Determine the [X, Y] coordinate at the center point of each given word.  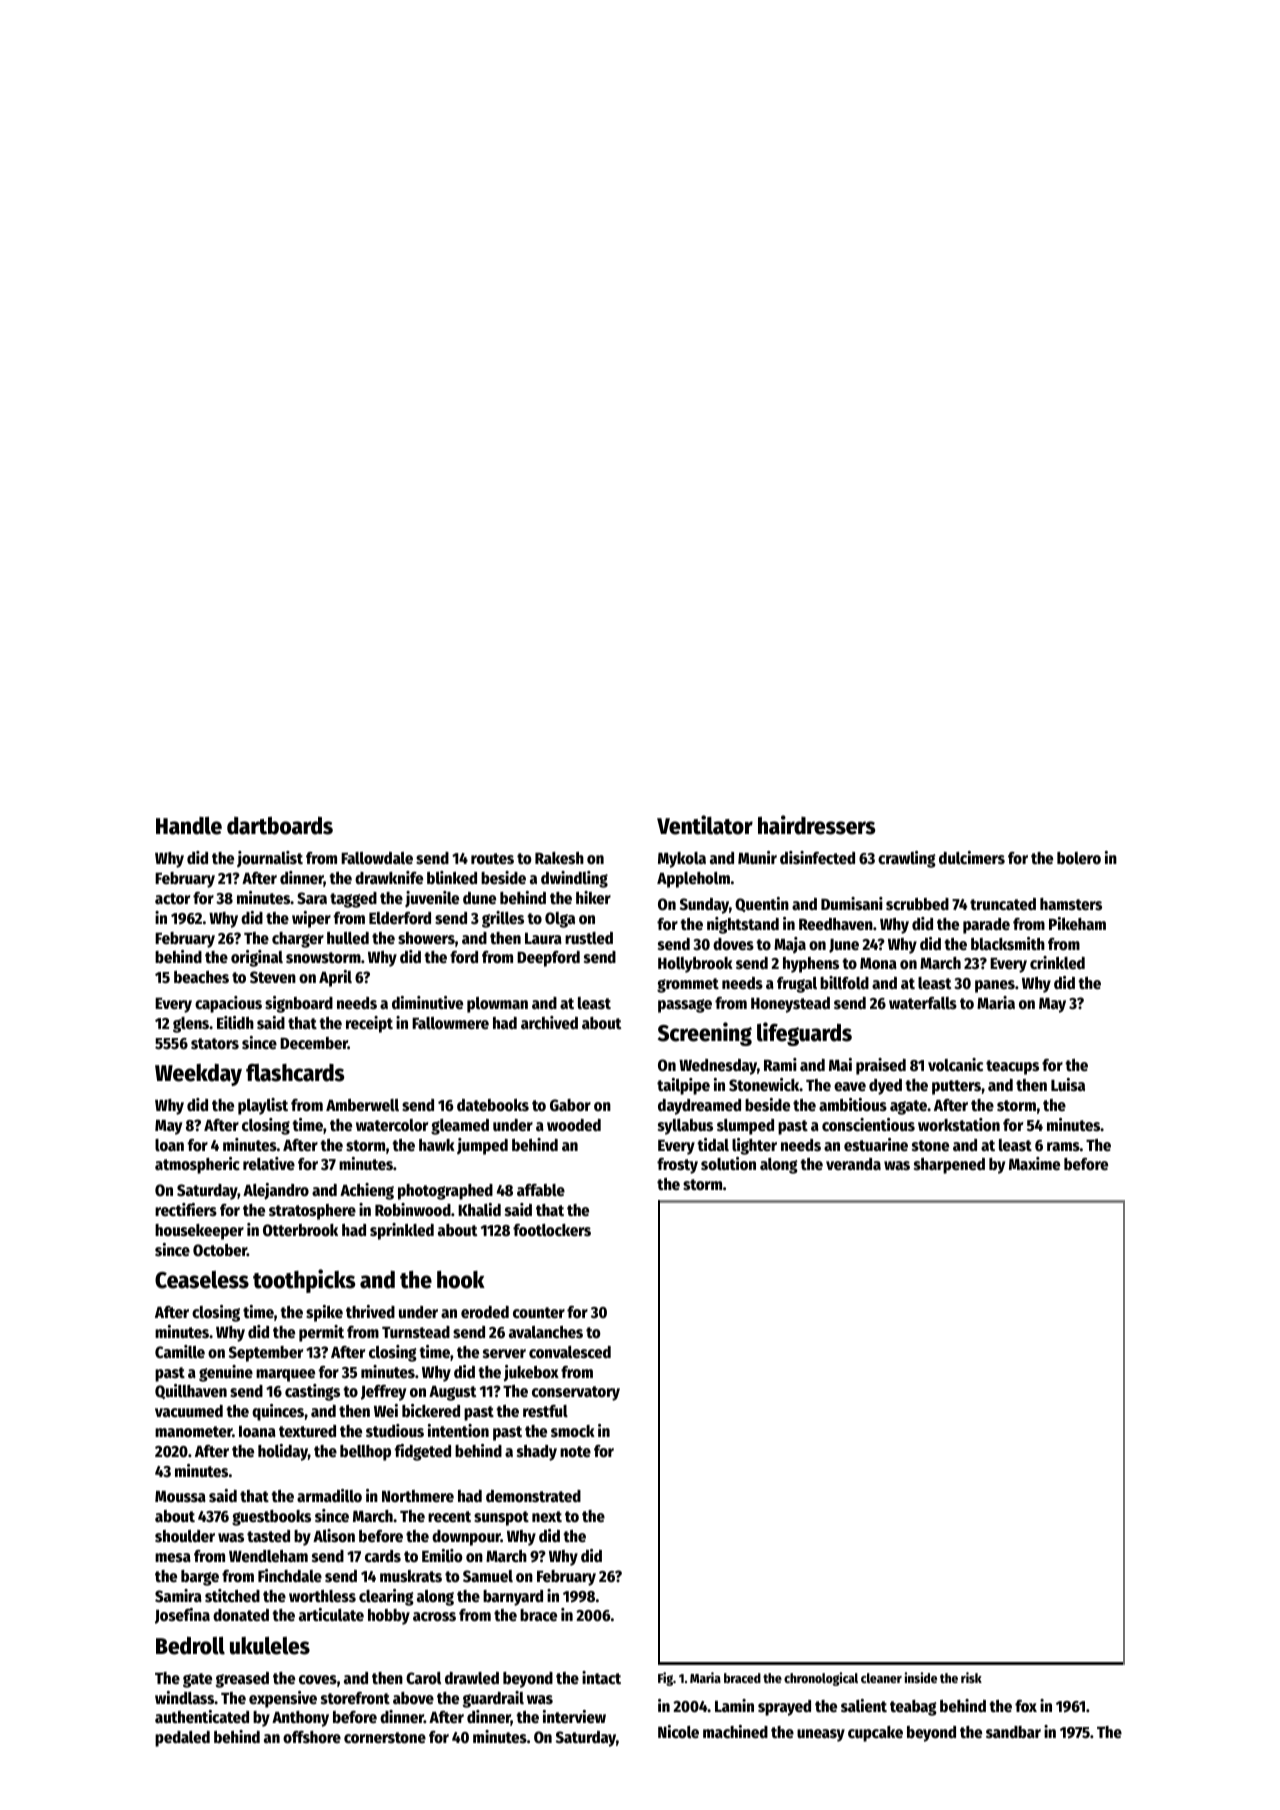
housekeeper [199, 1232]
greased [242, 1680]
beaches [201, 977]
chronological [821, 1679]
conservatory [576, 1393]
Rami [780, 1064]
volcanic [955, 1065]
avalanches [546, 1332]
